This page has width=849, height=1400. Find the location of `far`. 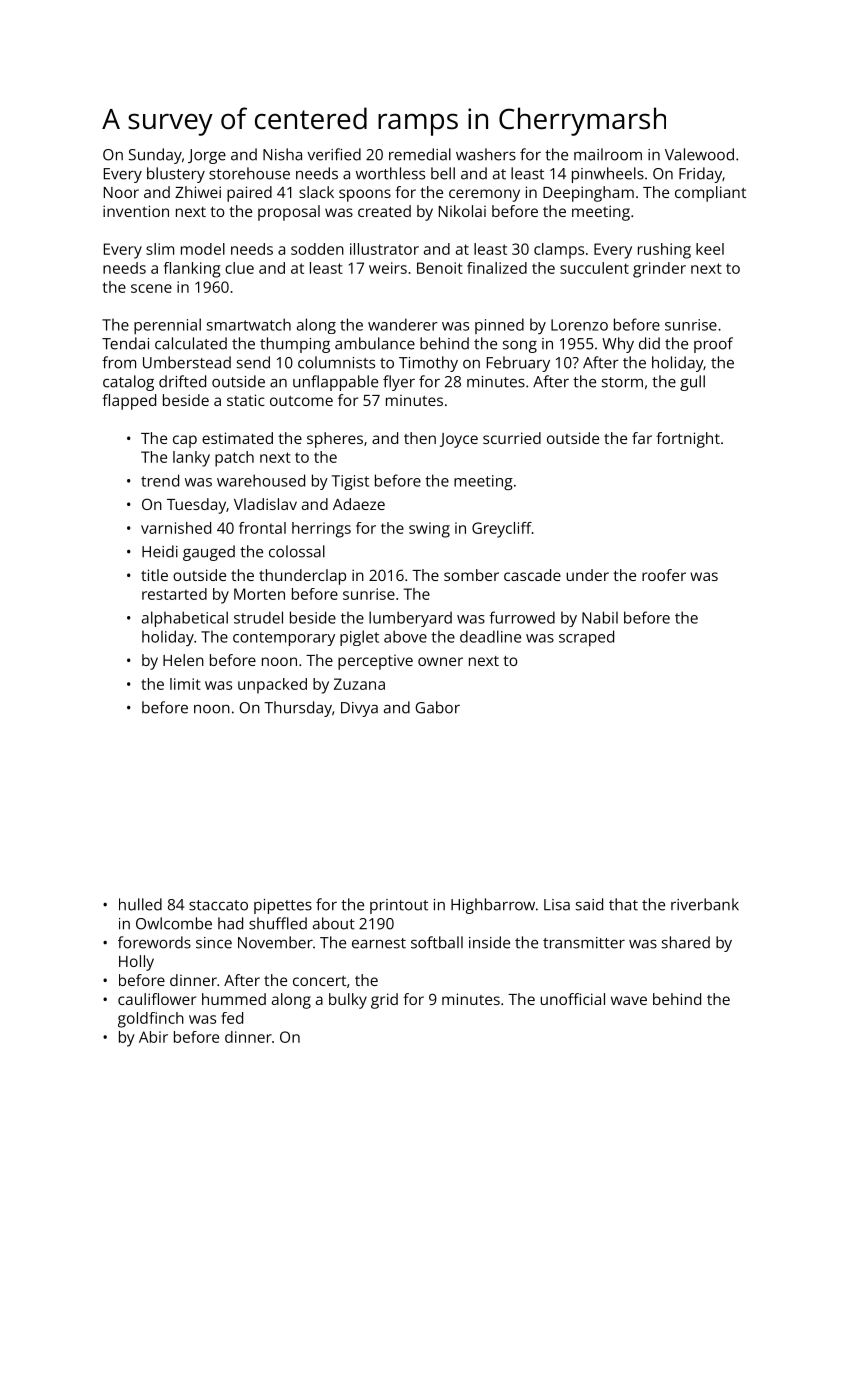

far is located at coordinates (642, 438).
